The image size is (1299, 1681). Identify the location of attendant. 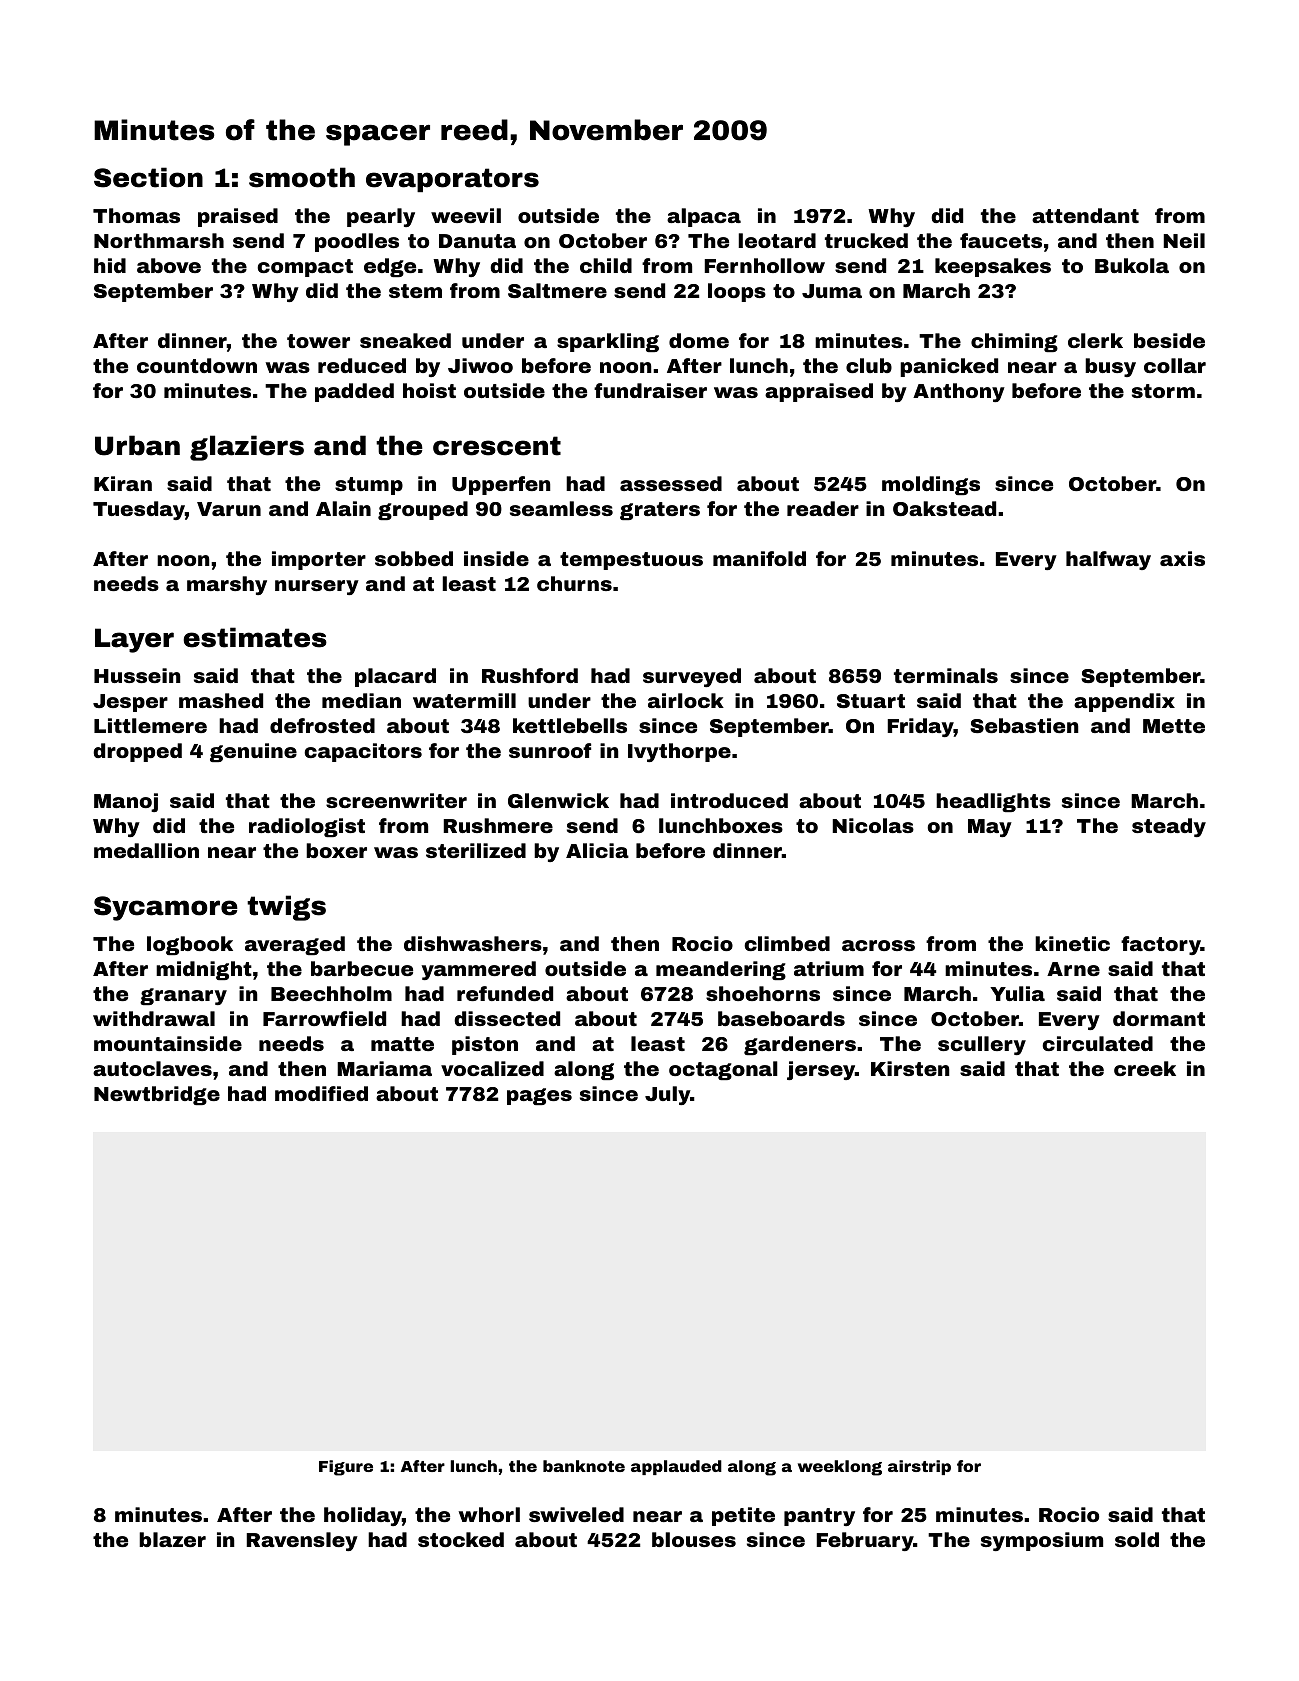
(1085, 215).
